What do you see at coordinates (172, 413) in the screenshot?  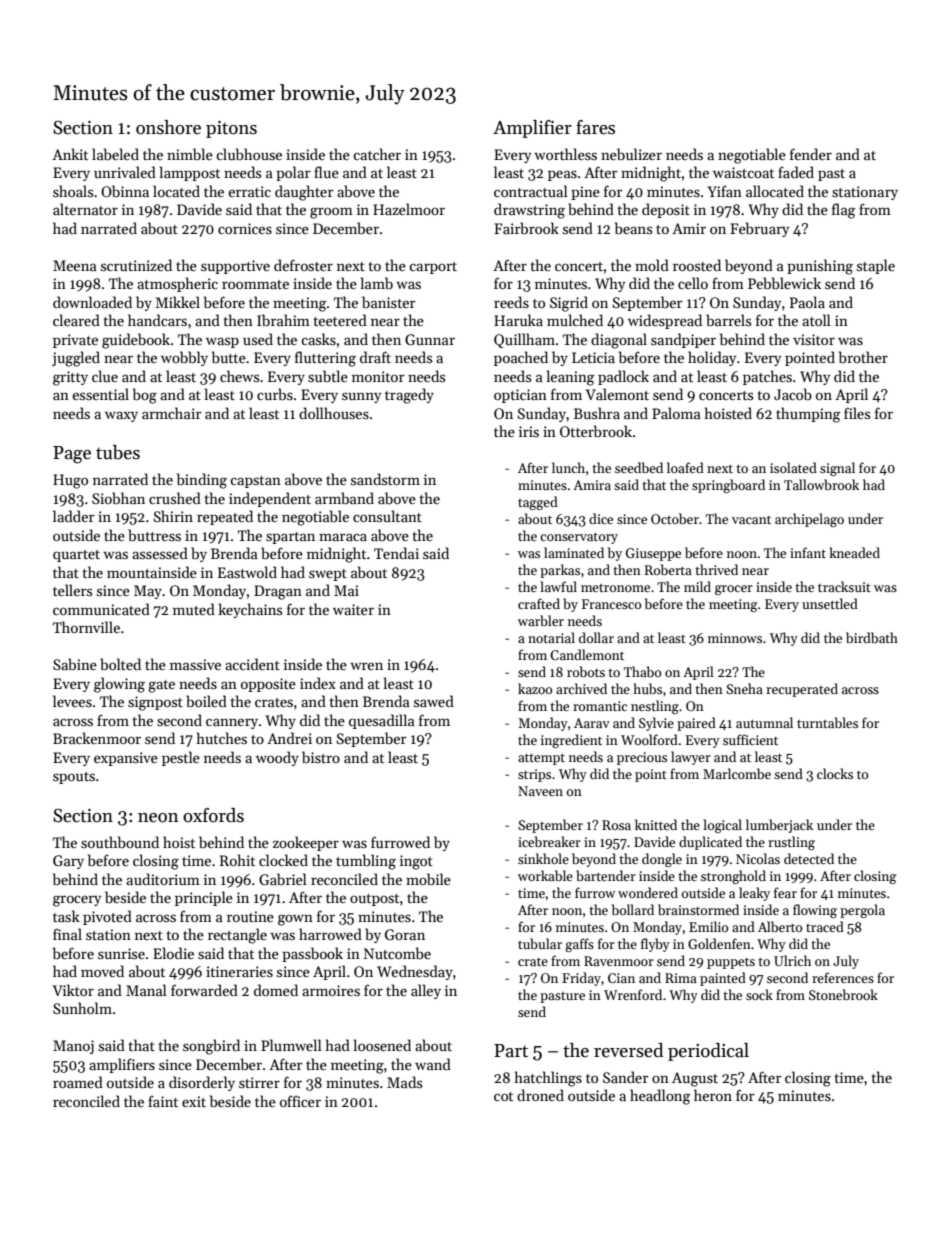 I see `armchair` at bounding box center [172, 413].
